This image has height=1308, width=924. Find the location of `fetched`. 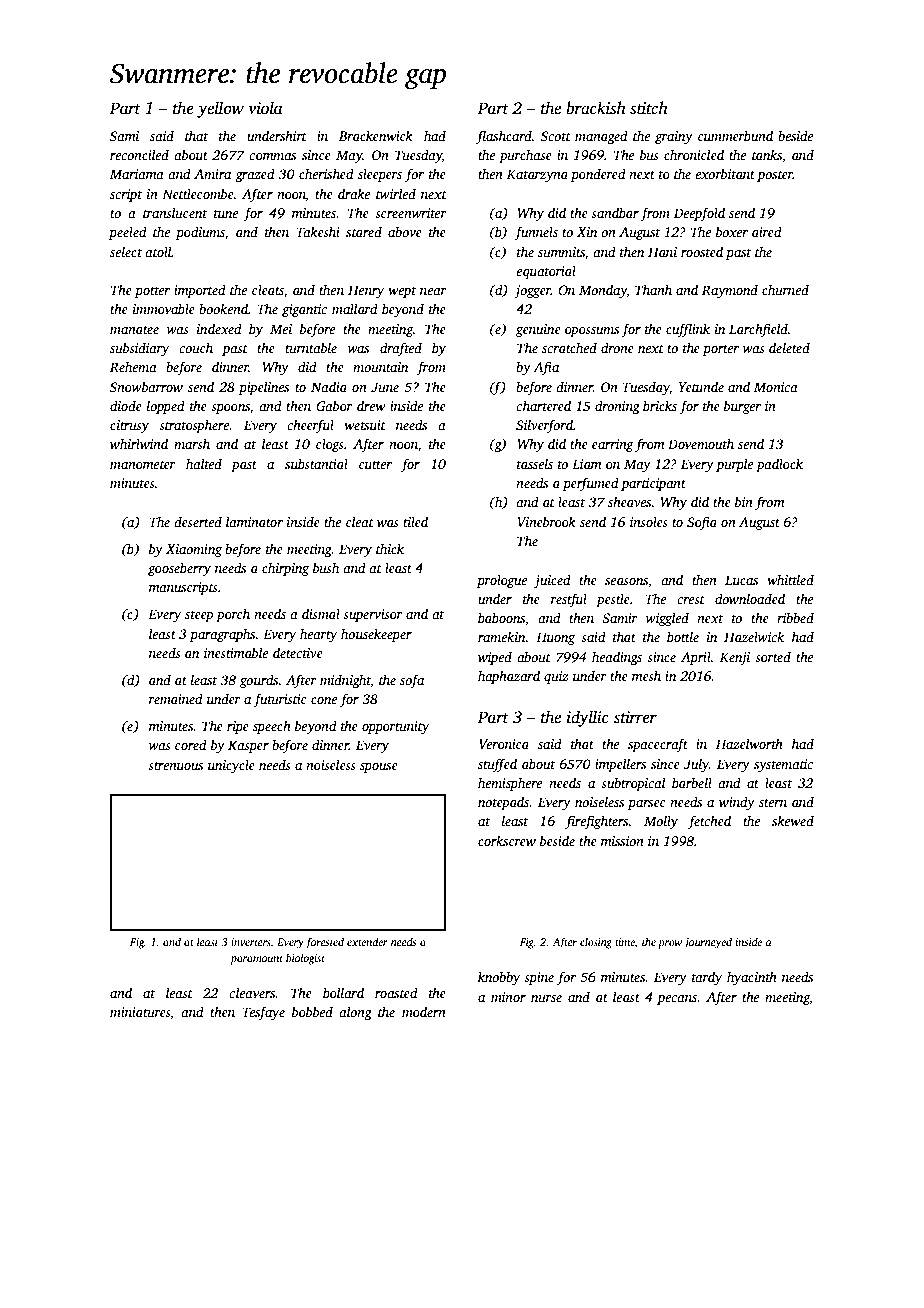

fetched is located at coordinates (709, 822).
